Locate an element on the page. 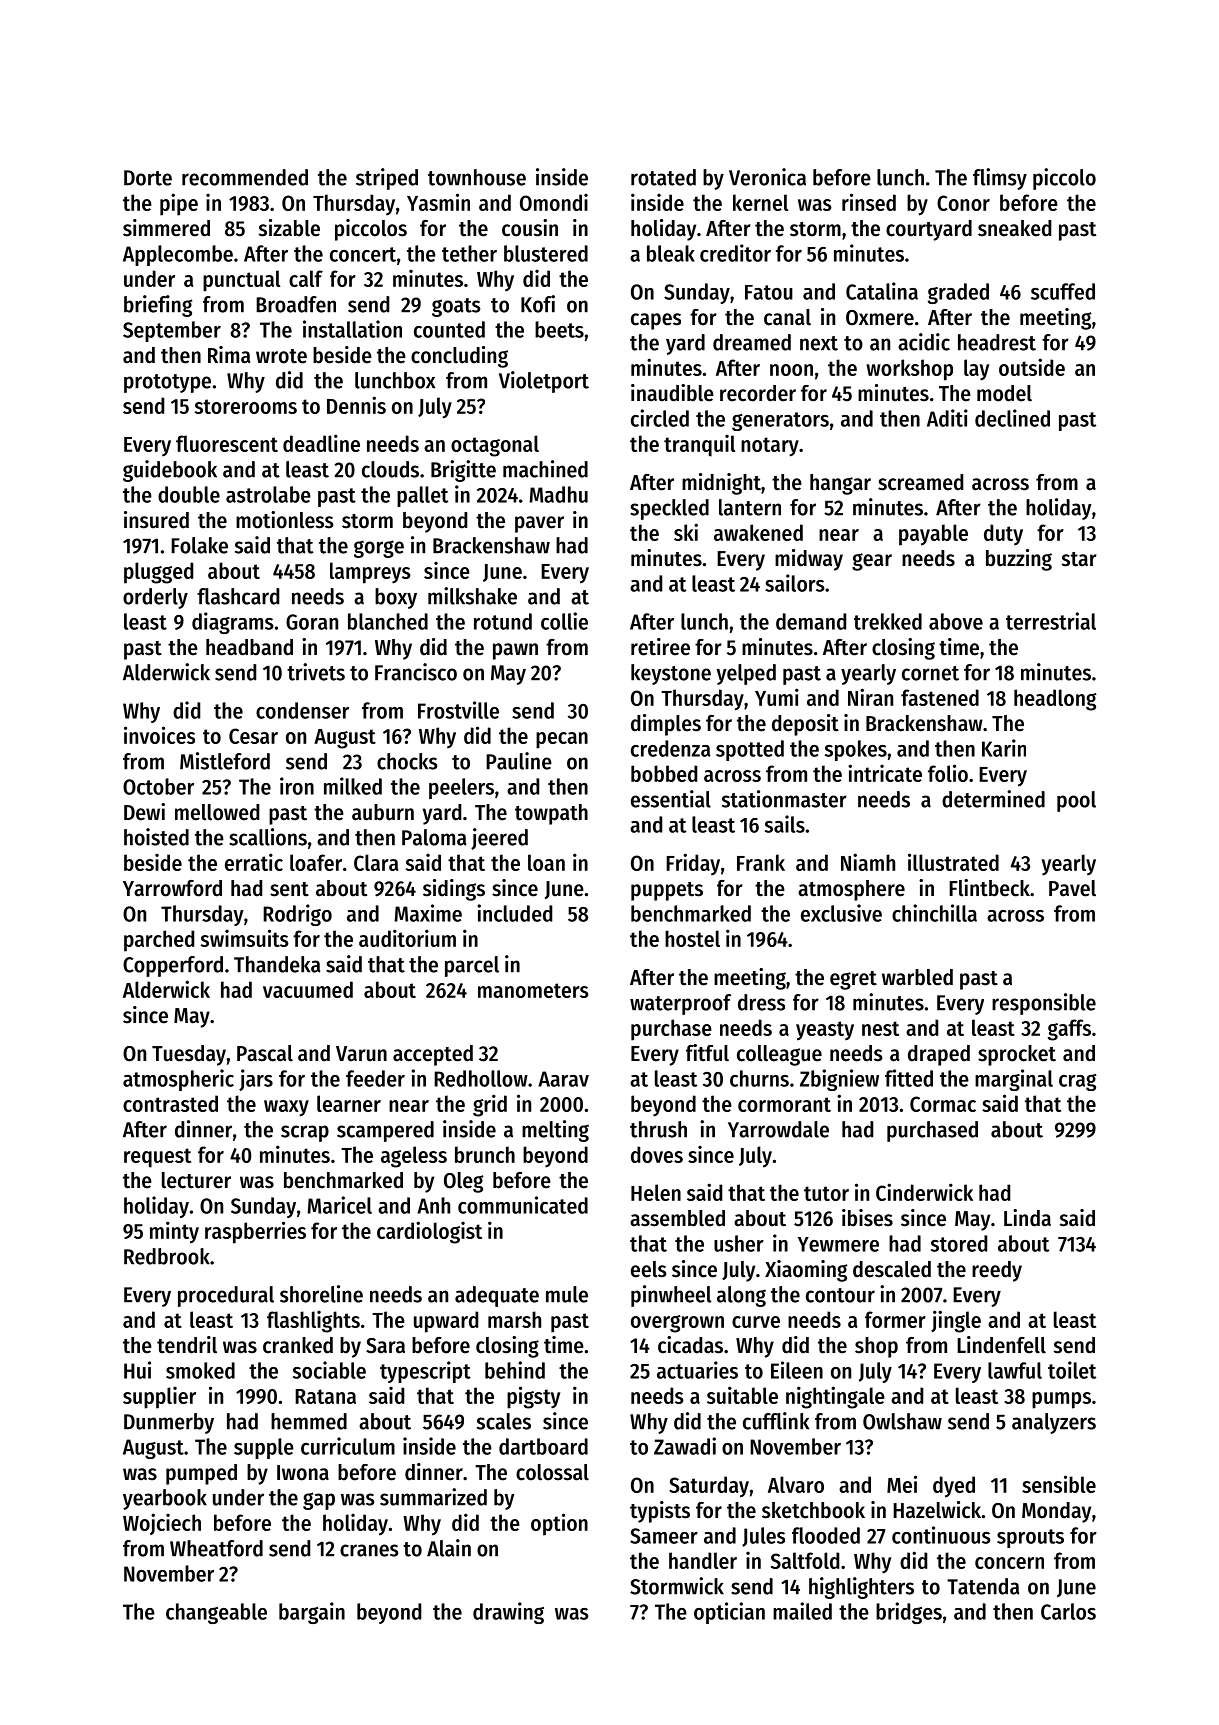 Image resolution: width=1219 pixels, height=1725 pixels. bargain is located at coordinates (312, 1613).
